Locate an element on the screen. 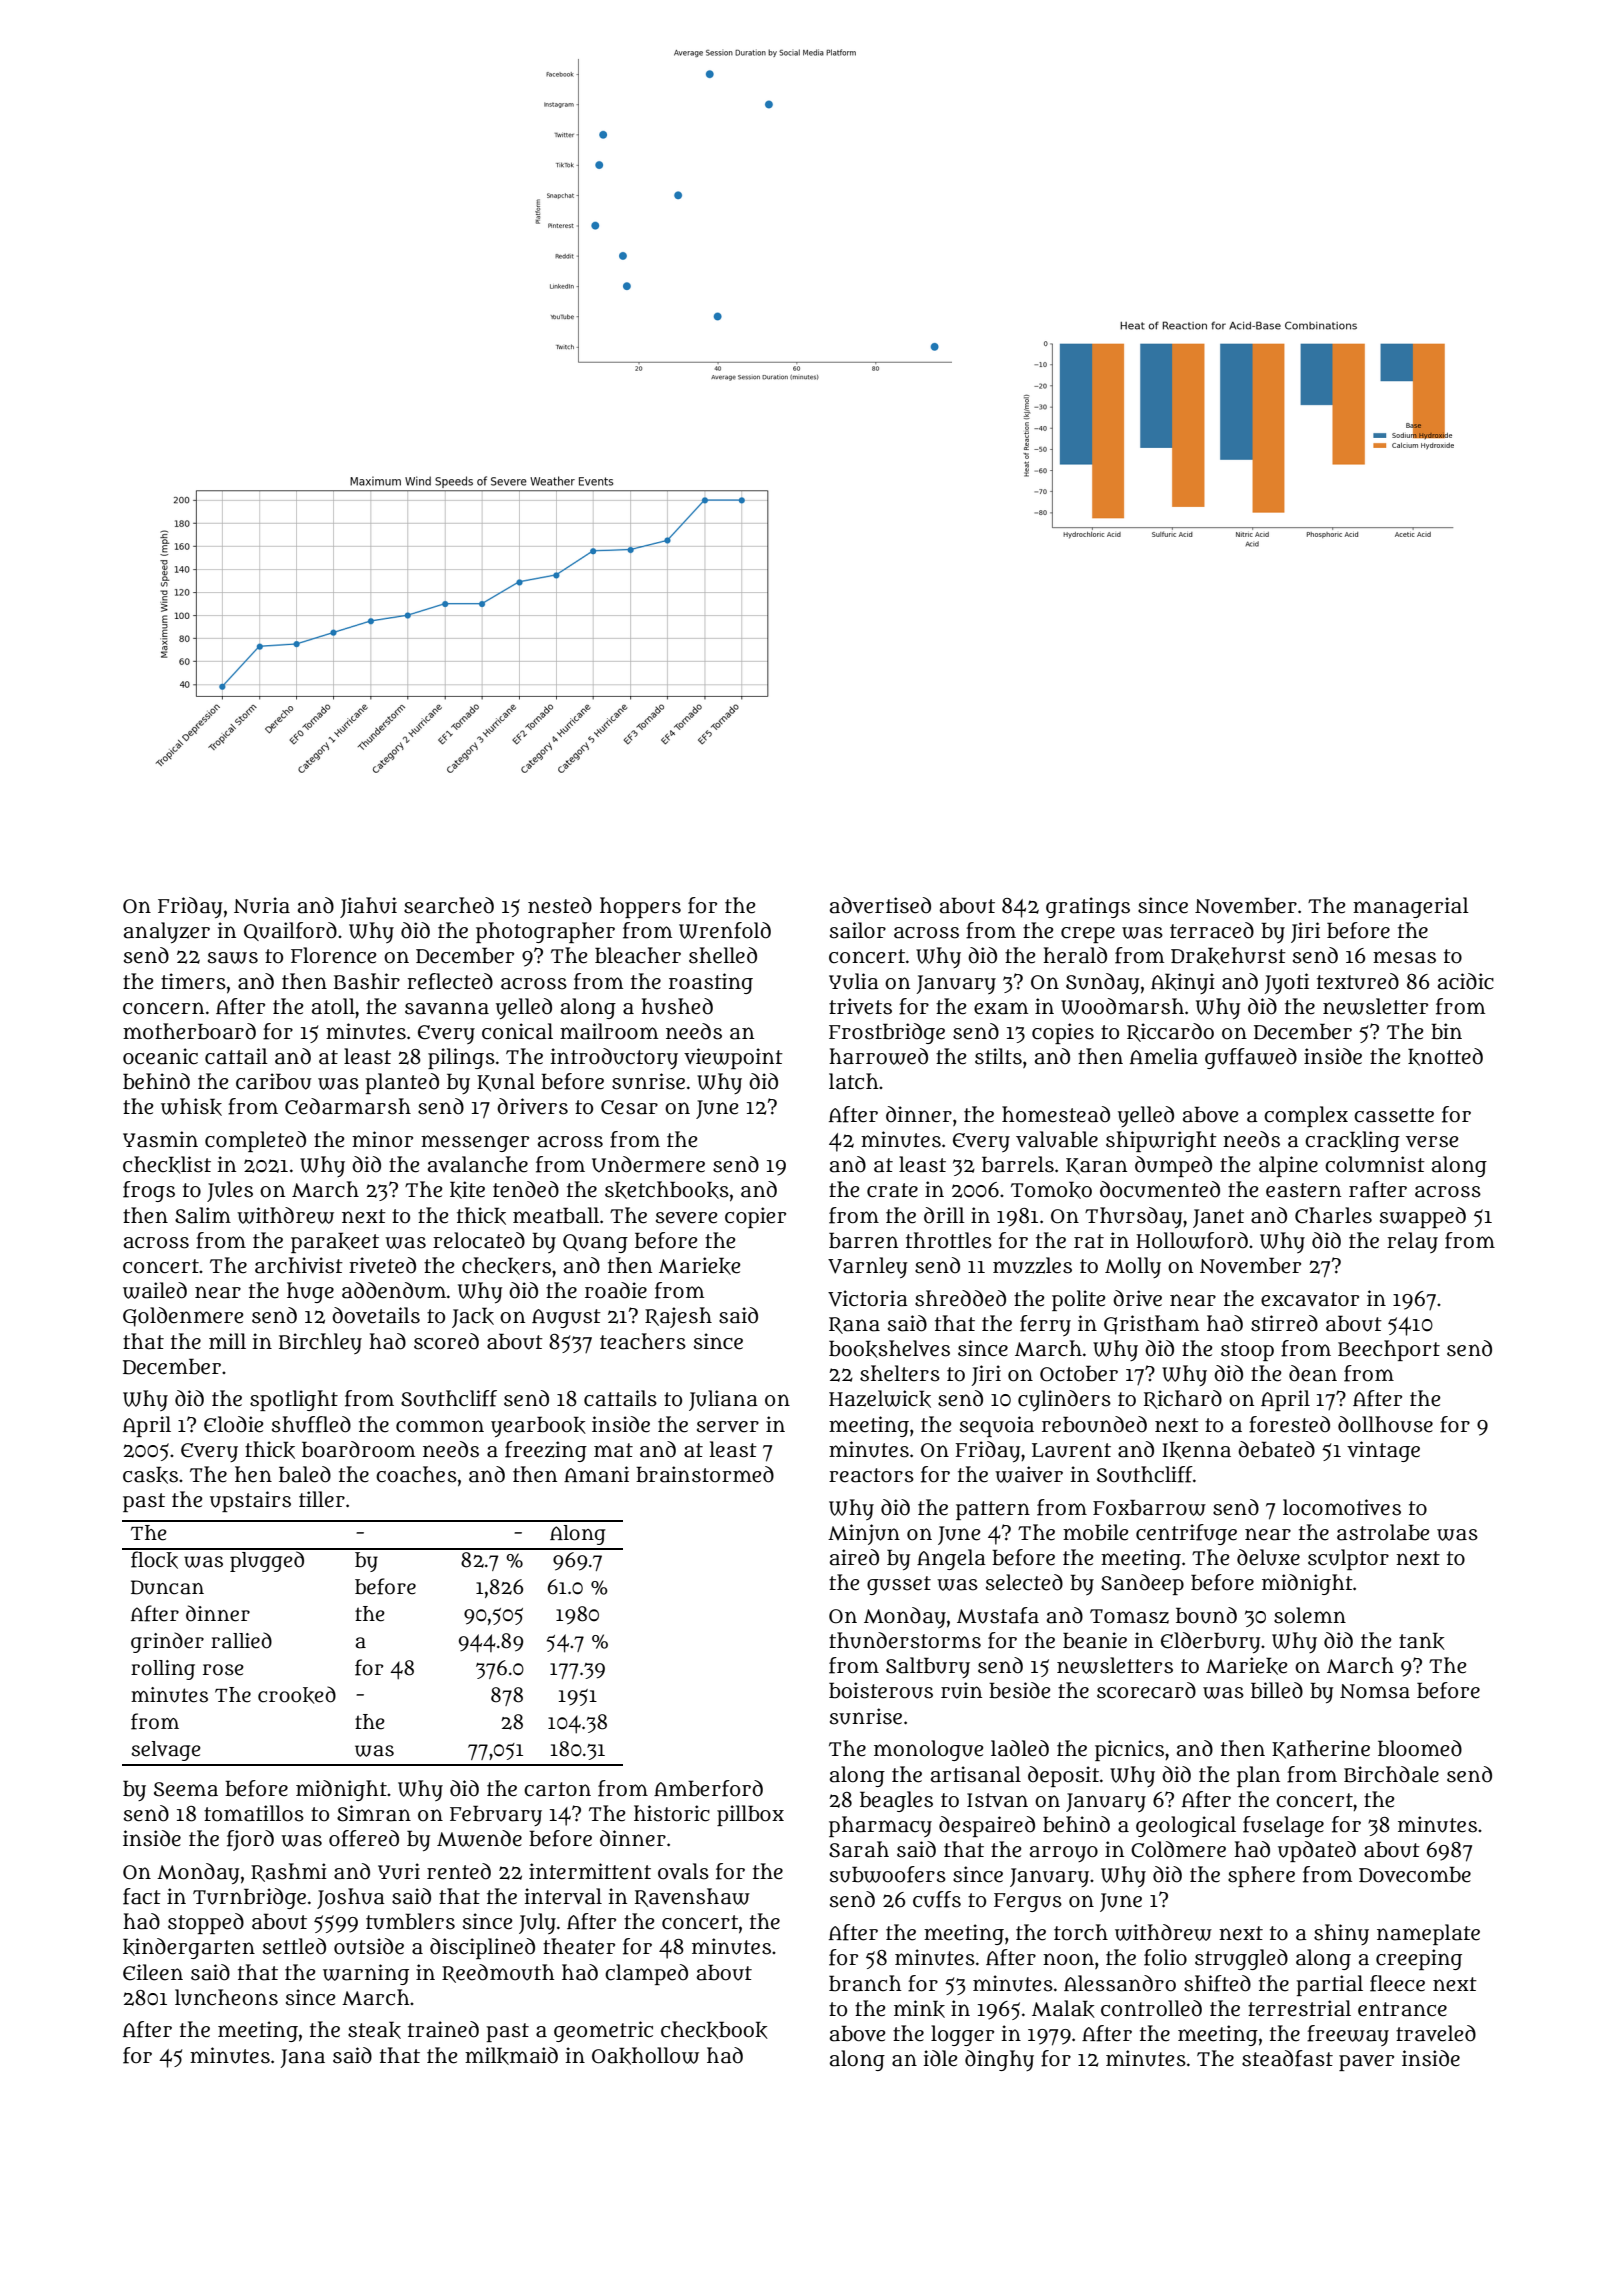 The width and height of the screenshot is (1620, 2292). frogs is located at coordinates (149, 1191).
